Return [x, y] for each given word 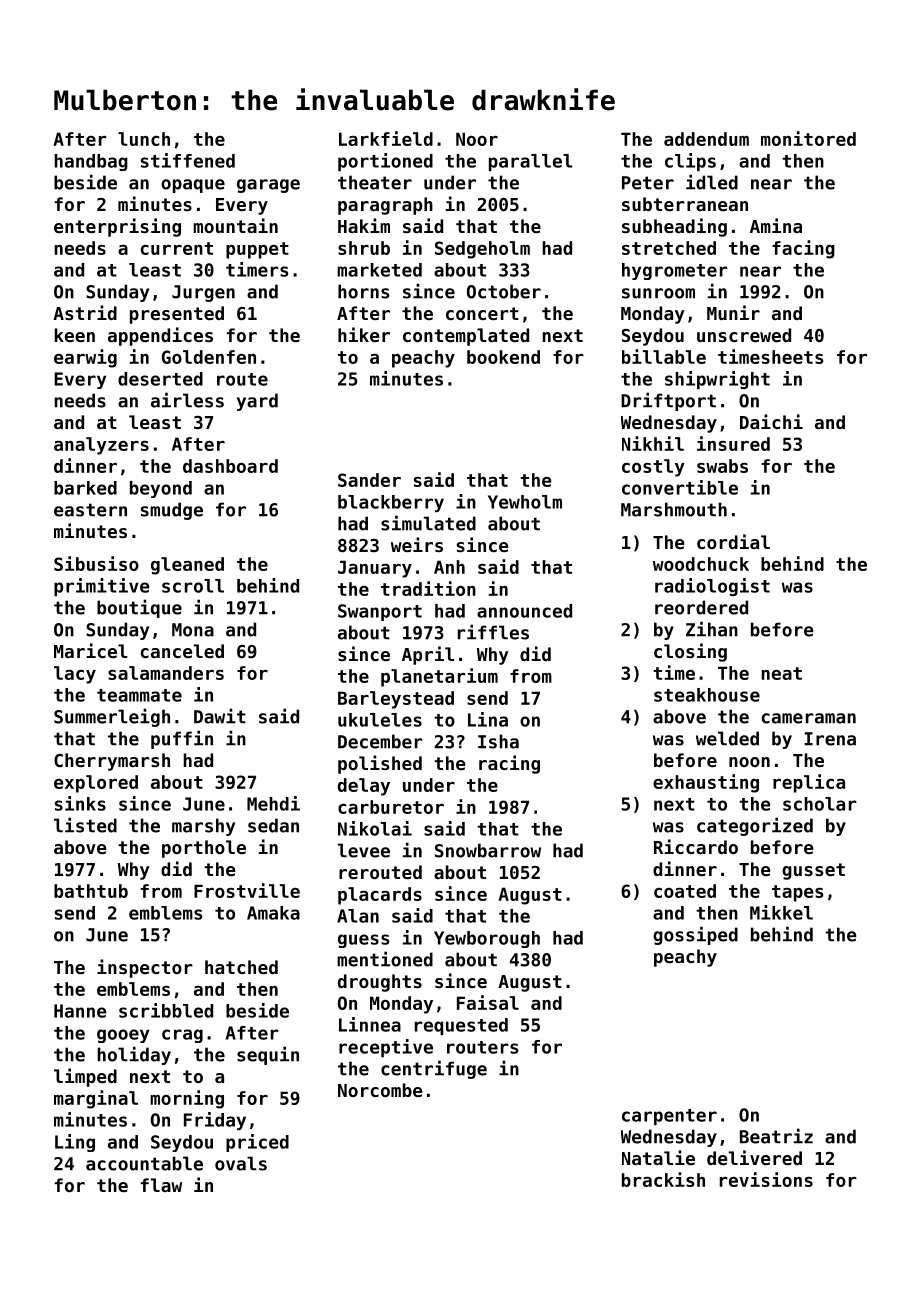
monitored [808, 138]
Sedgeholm [482, 250]
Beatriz [776, 1136]
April [428, 655]
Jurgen [203, 293]
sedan [273, 825]
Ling [75, 1143]
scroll [193, 586]
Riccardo [696, 846]
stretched [669, 248]
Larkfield [386, 138]
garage [268, 186]
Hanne [80, 1011]
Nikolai [375, 828]
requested [461, 1026]
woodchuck [701, 564]
